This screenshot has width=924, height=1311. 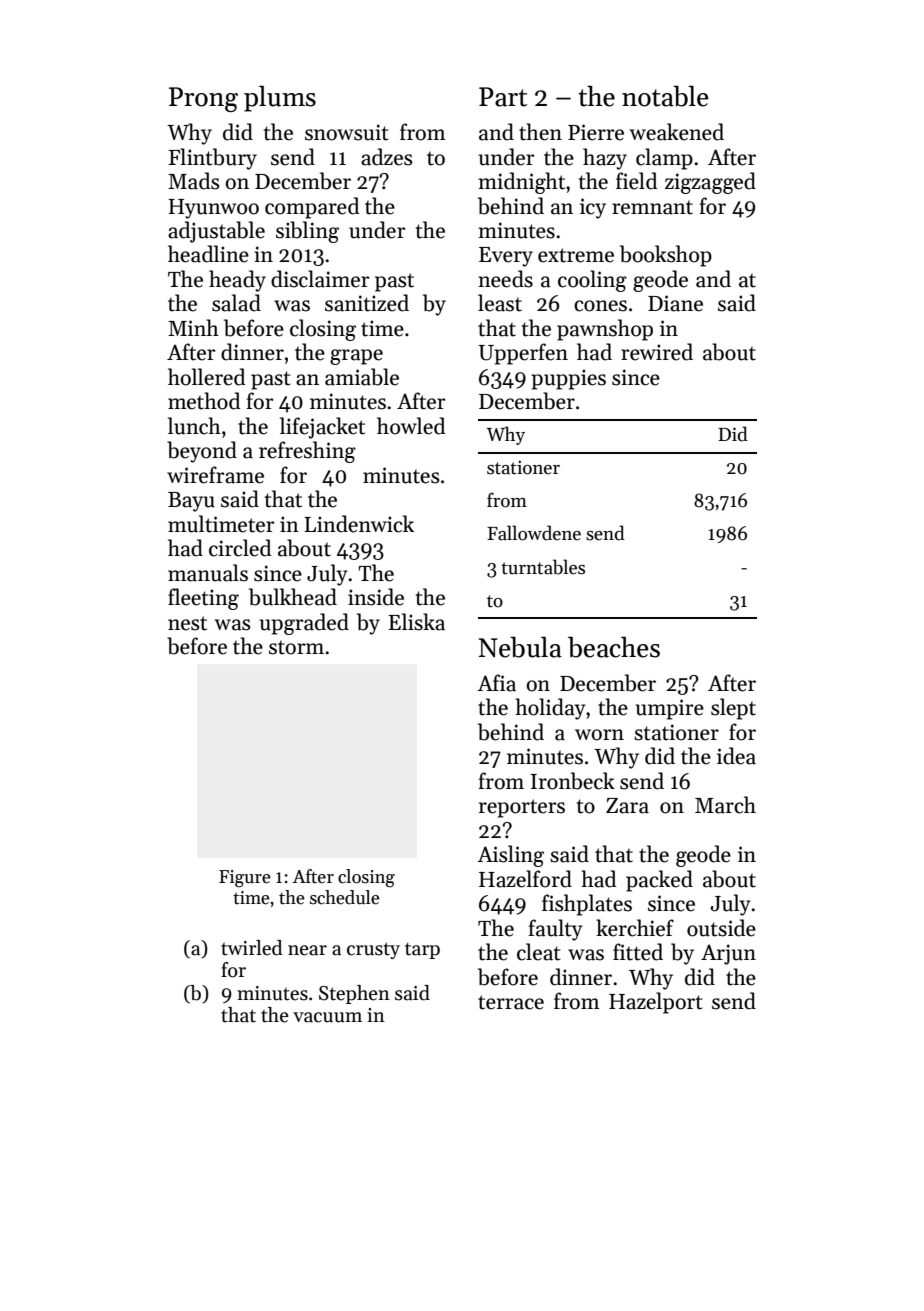 What do you see at coordinates (203, 99) in the screenshot?
I see `Prong` at bounding box center [203, 99].
